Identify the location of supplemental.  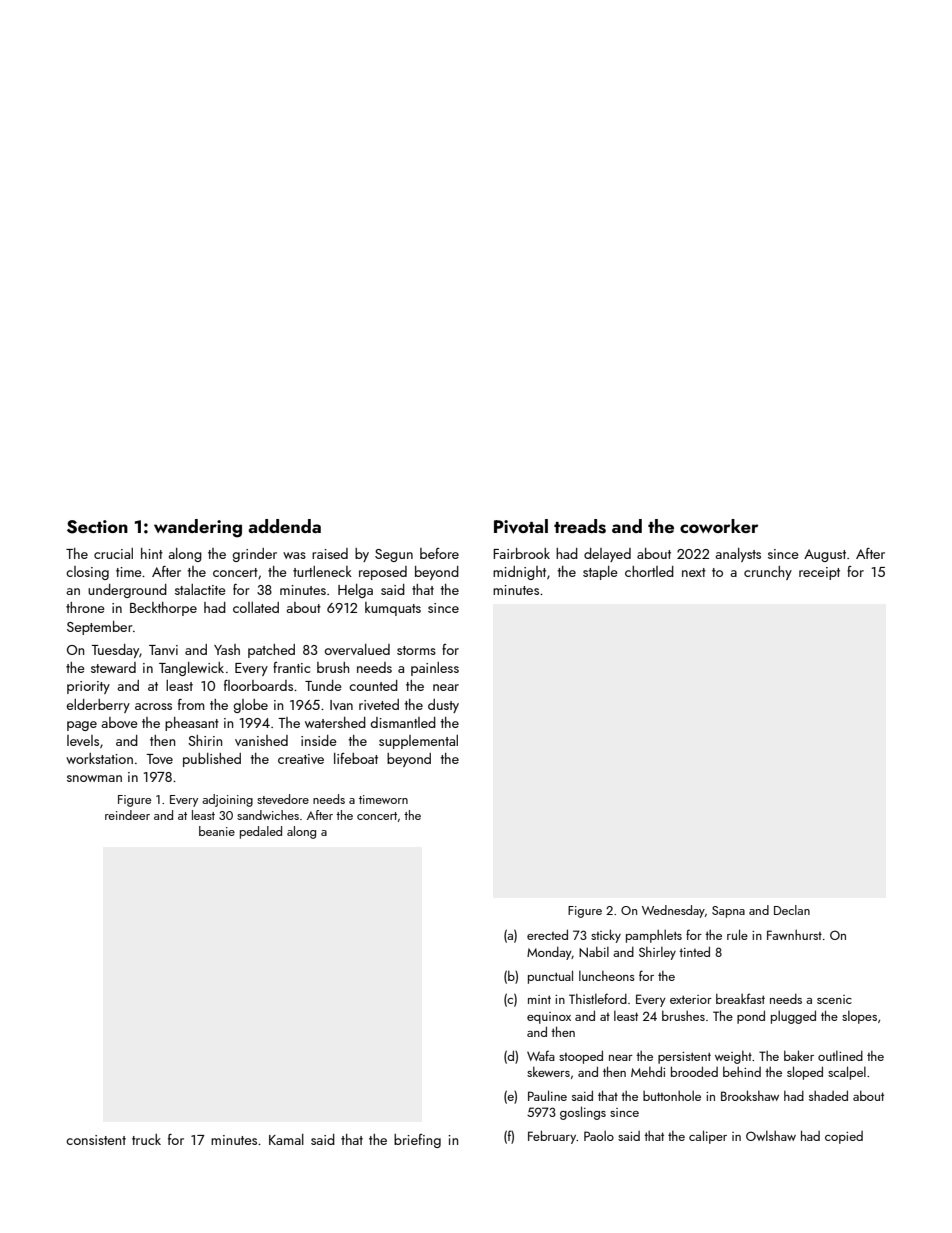
(418, 742).
